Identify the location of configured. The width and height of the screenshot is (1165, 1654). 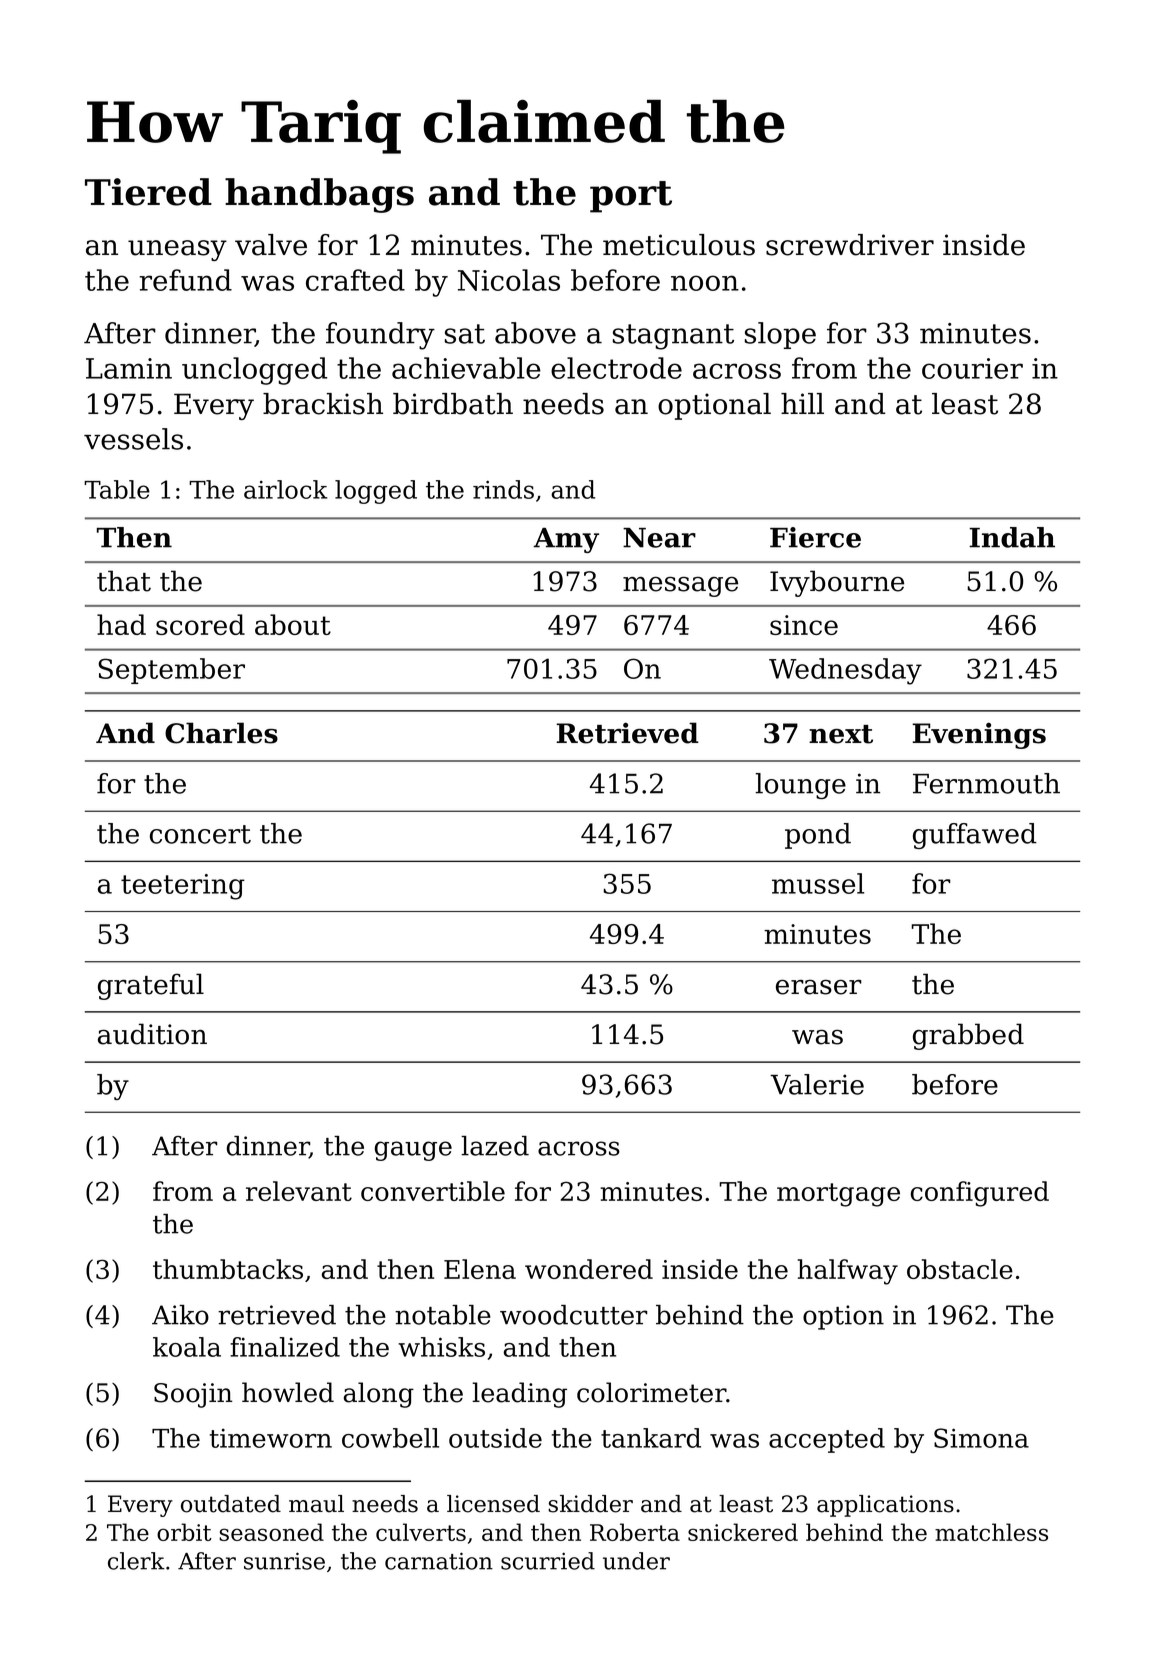
(980, 1194).
